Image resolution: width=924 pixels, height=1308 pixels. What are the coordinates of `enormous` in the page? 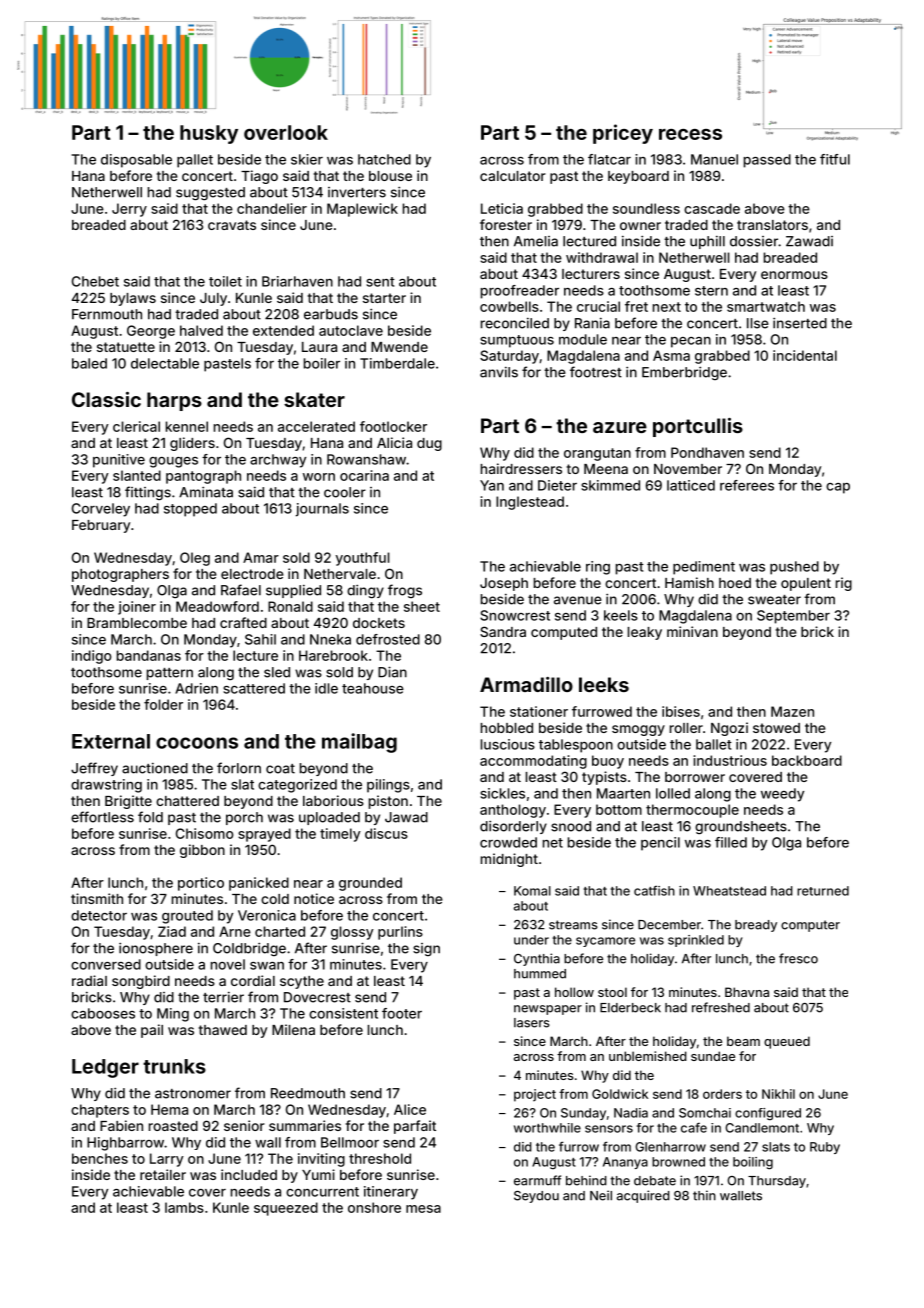 It's located at (794, 275).
